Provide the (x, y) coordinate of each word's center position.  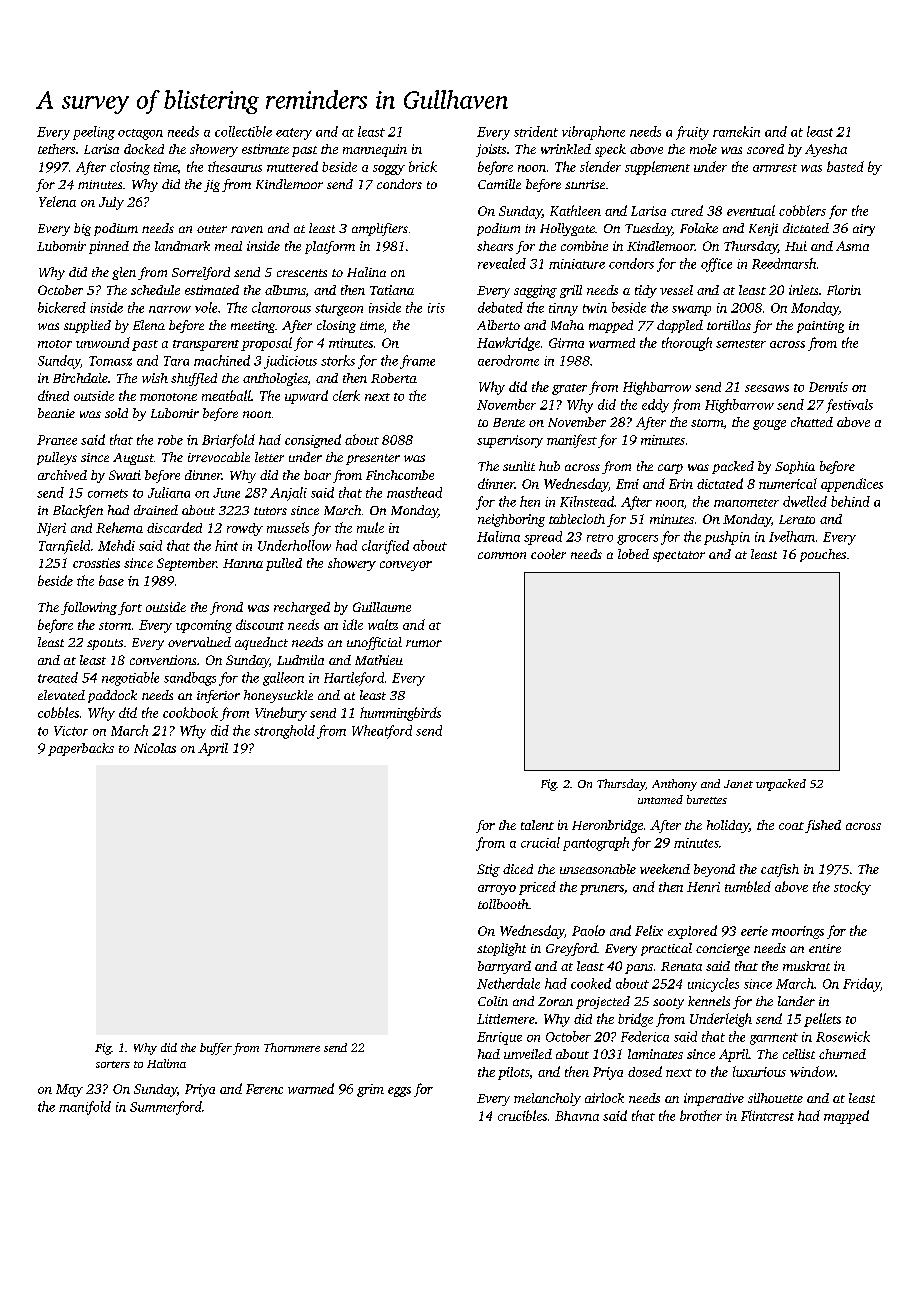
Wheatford (382, 732)
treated (58, 677)
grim (370, 1090)
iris (436, 308)
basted (845, 166)
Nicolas (155, 748)
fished (823, 826)
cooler (548, 554)
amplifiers (380, 229)
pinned (109, 247)
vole (206, 307)
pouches (823, 555)
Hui (796, 246)
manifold (85, 1108)
